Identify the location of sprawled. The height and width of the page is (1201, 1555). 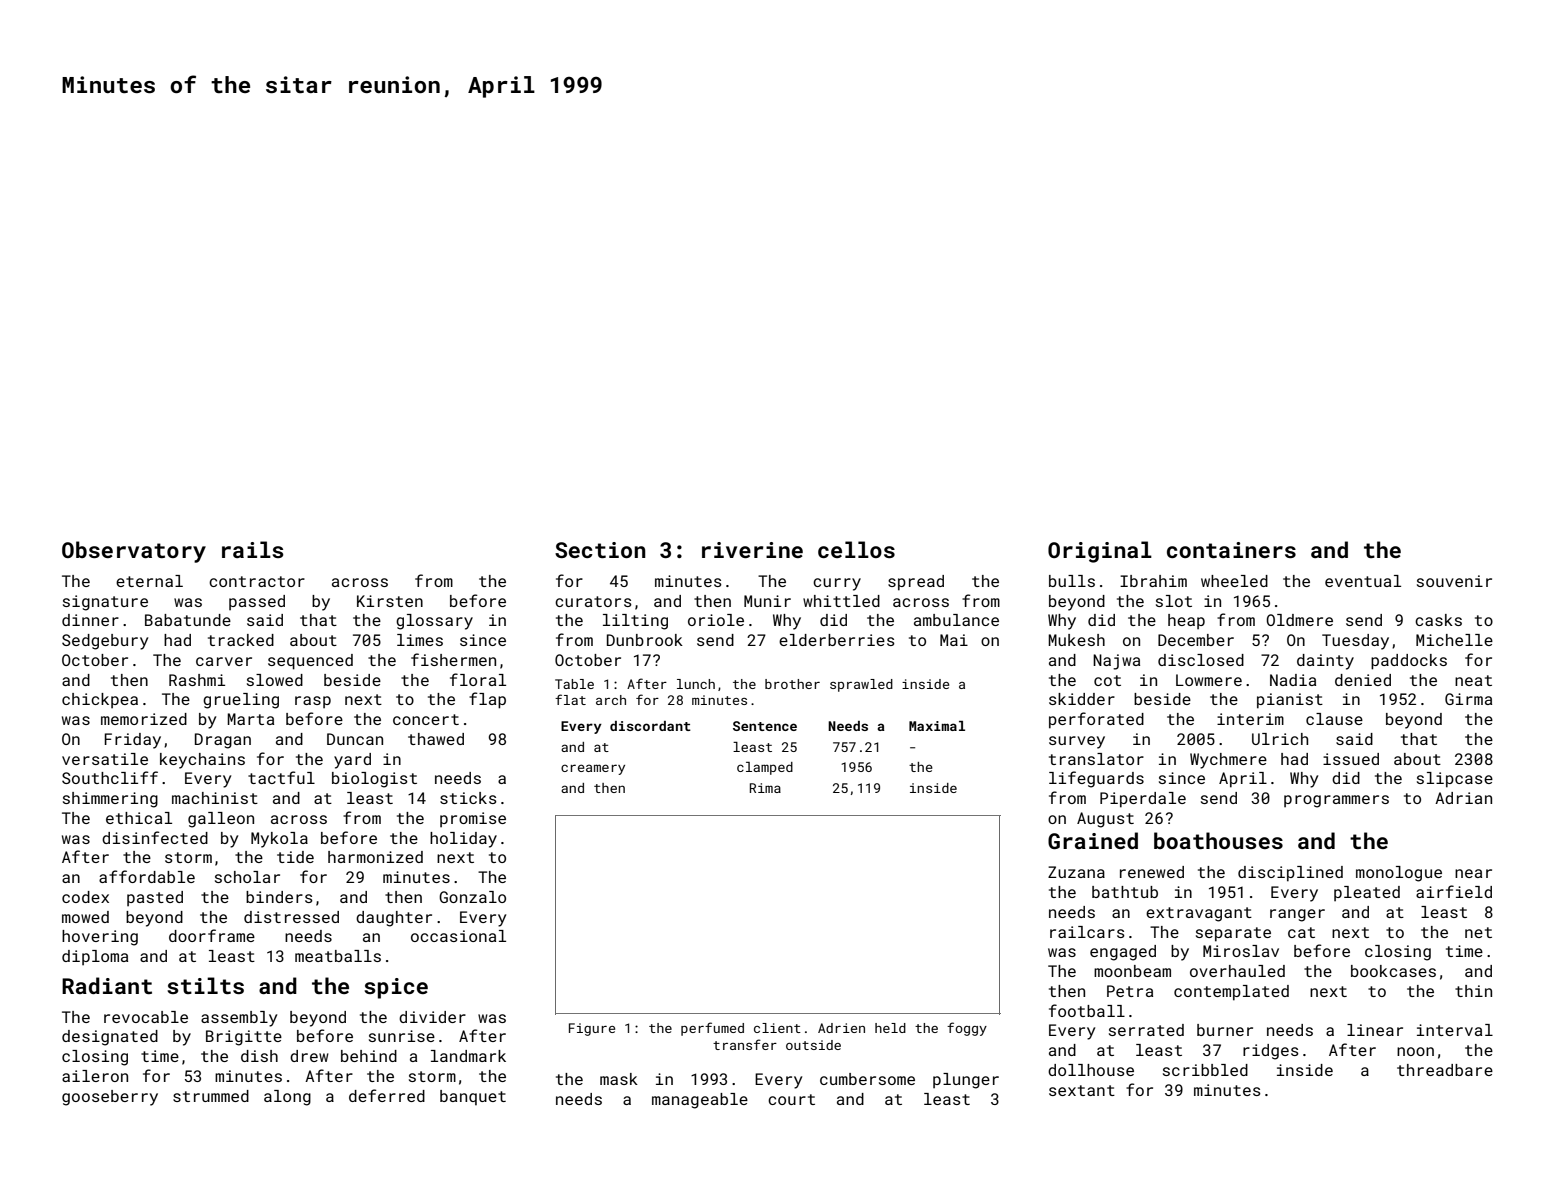
(861, 685).
